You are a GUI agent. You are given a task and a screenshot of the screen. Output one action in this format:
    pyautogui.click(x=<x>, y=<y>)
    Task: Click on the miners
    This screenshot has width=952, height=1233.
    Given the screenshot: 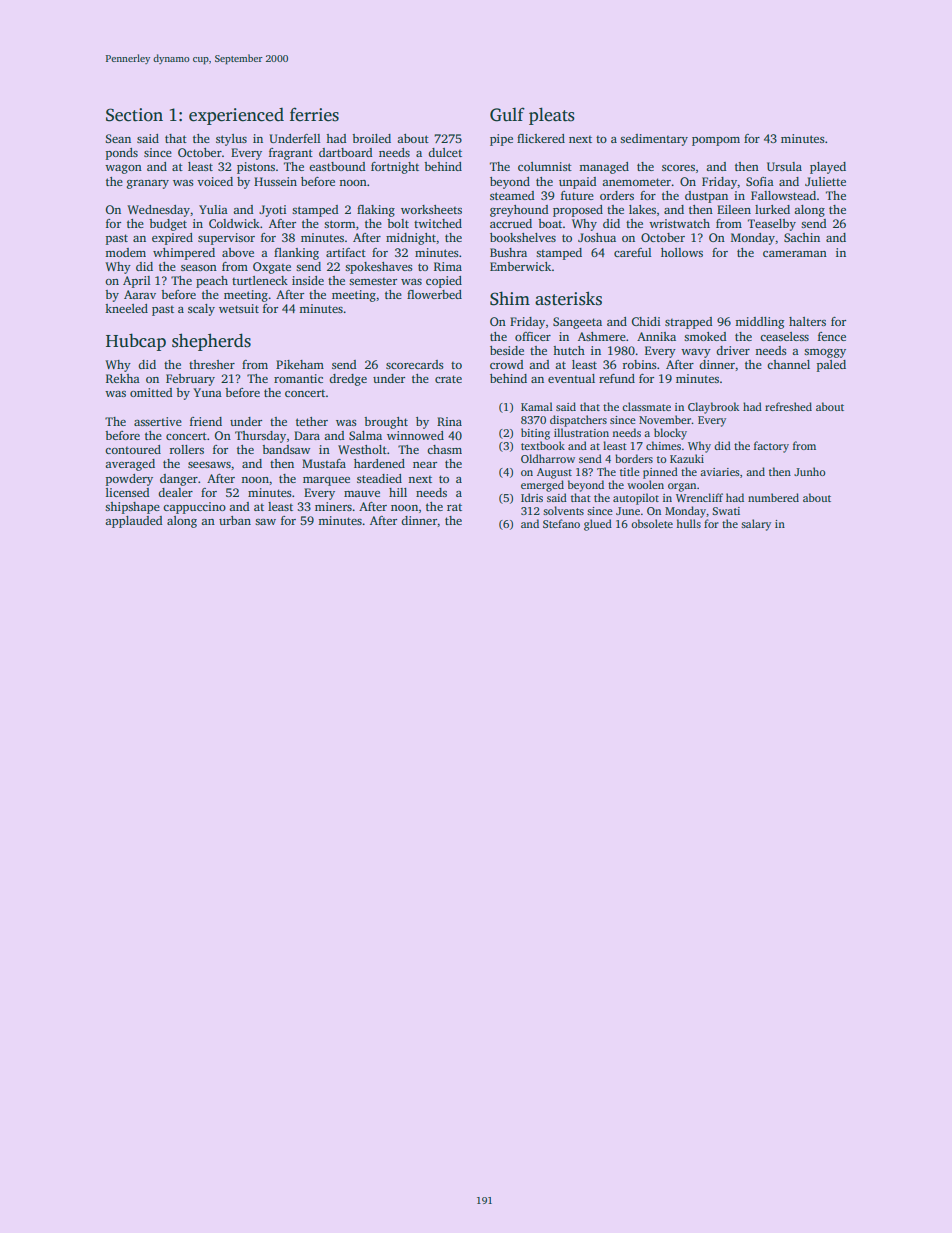 What is the action you would take?
    pyautogui.click(x=333, y=506)
